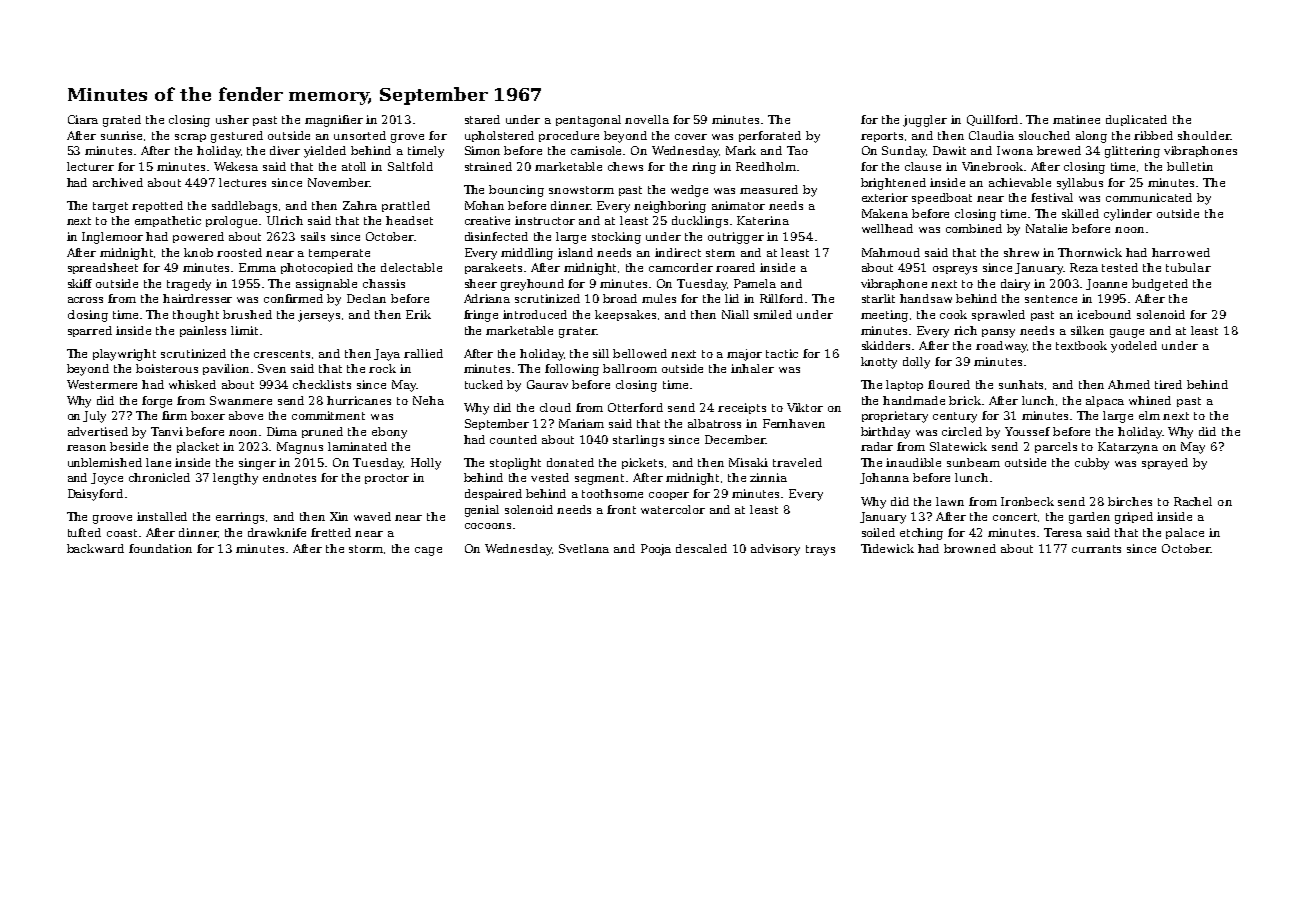  Describe the element at coordinates (197, 298) in the screenshot. I see `hairdresser` at that location.
